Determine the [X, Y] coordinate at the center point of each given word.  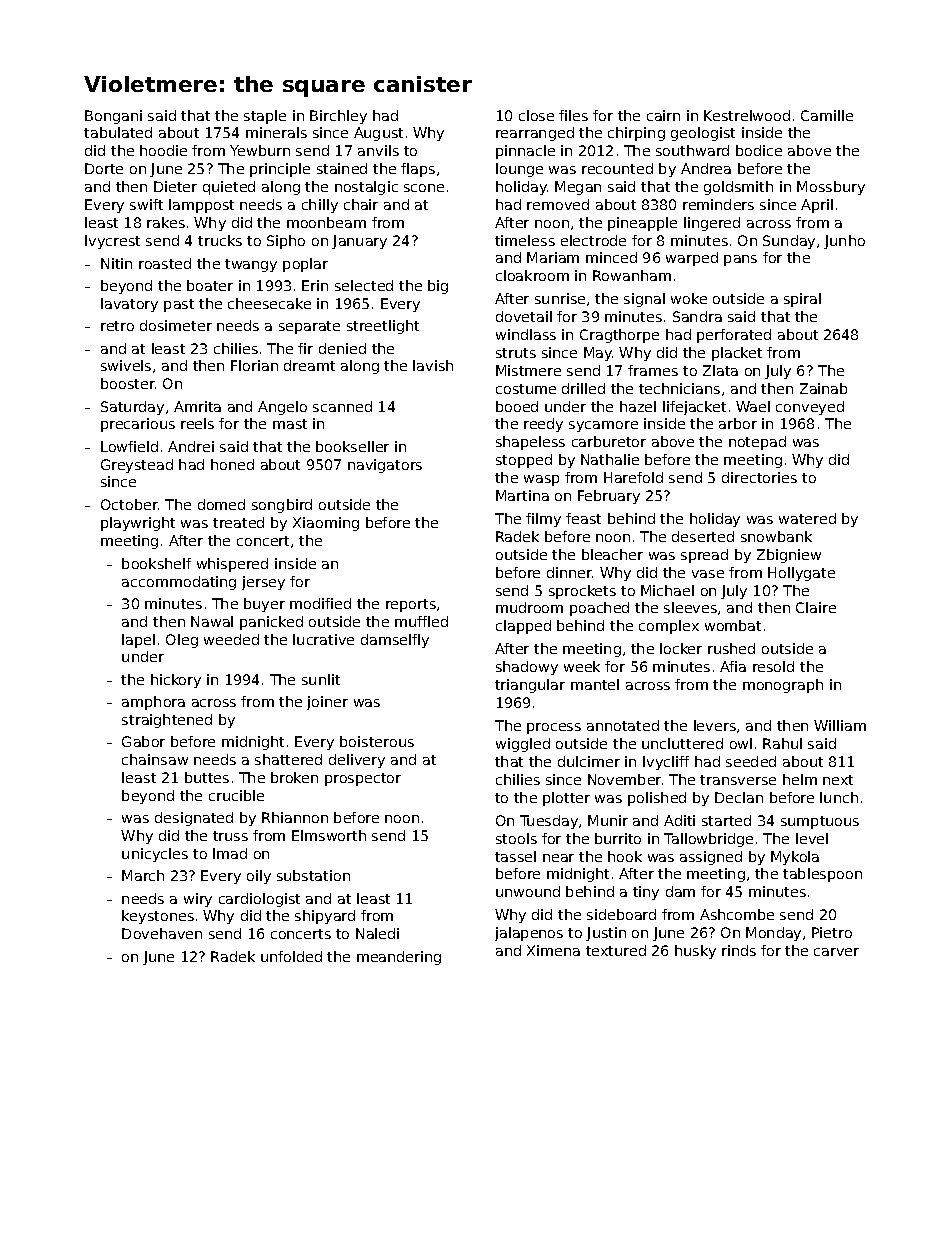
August [378, 134]
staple [265, 117]
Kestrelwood [747, 115]
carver [836, 952]
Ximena [553, 950]
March [143, 875]
